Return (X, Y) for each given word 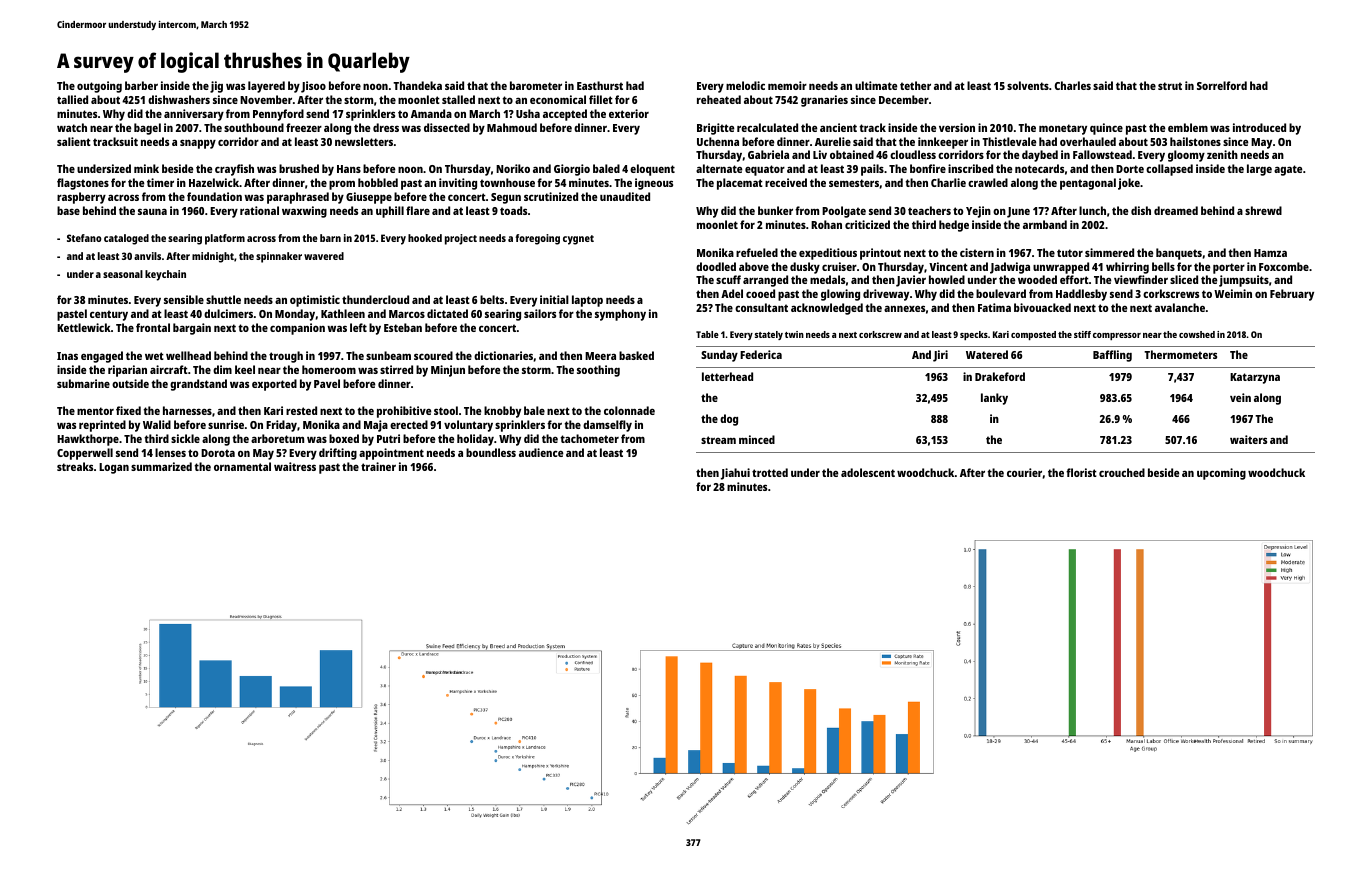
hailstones (1195, 141)
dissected (447, 127)
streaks (75, 466)
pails (872, 170)
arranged (765, 281)
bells (1163, 266)
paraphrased (298, 198)
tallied (72, 99)
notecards (1039, 168)
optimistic (315, 301)
